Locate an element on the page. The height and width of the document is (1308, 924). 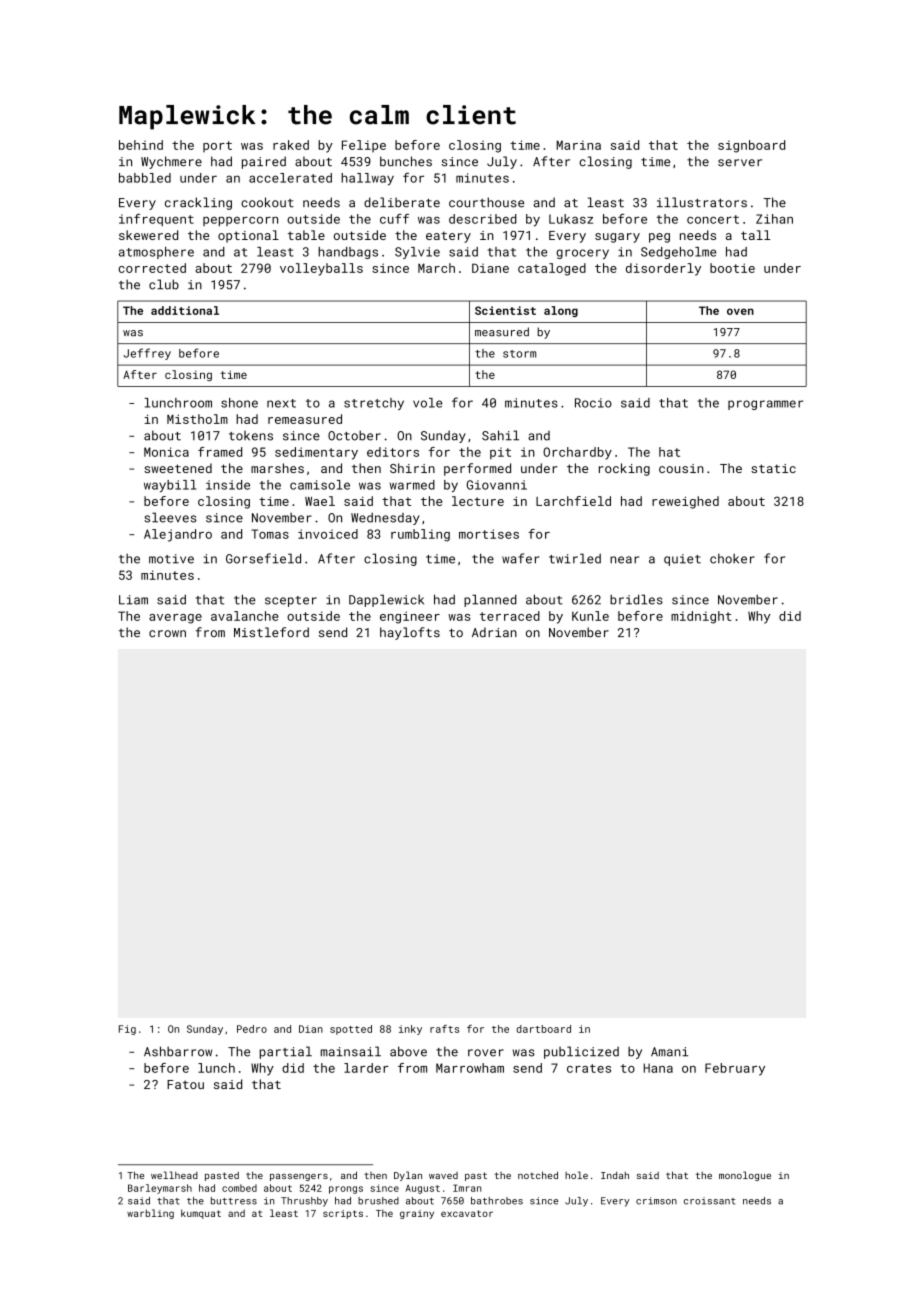
spotted is located at coordinates (351, 1030).
